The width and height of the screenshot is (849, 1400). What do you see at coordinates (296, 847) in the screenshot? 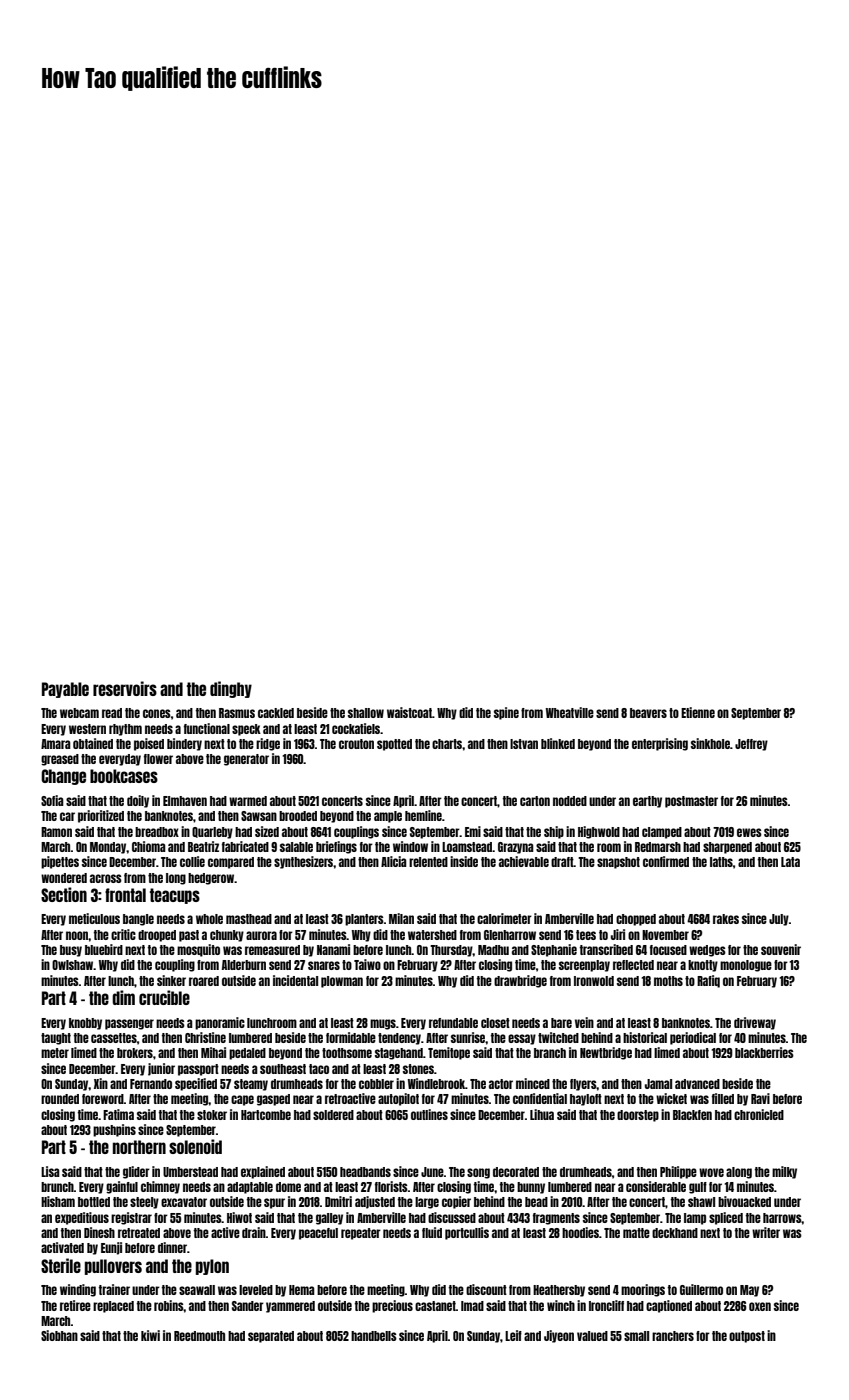
I see `salable` at bounding box center [296, 847].
